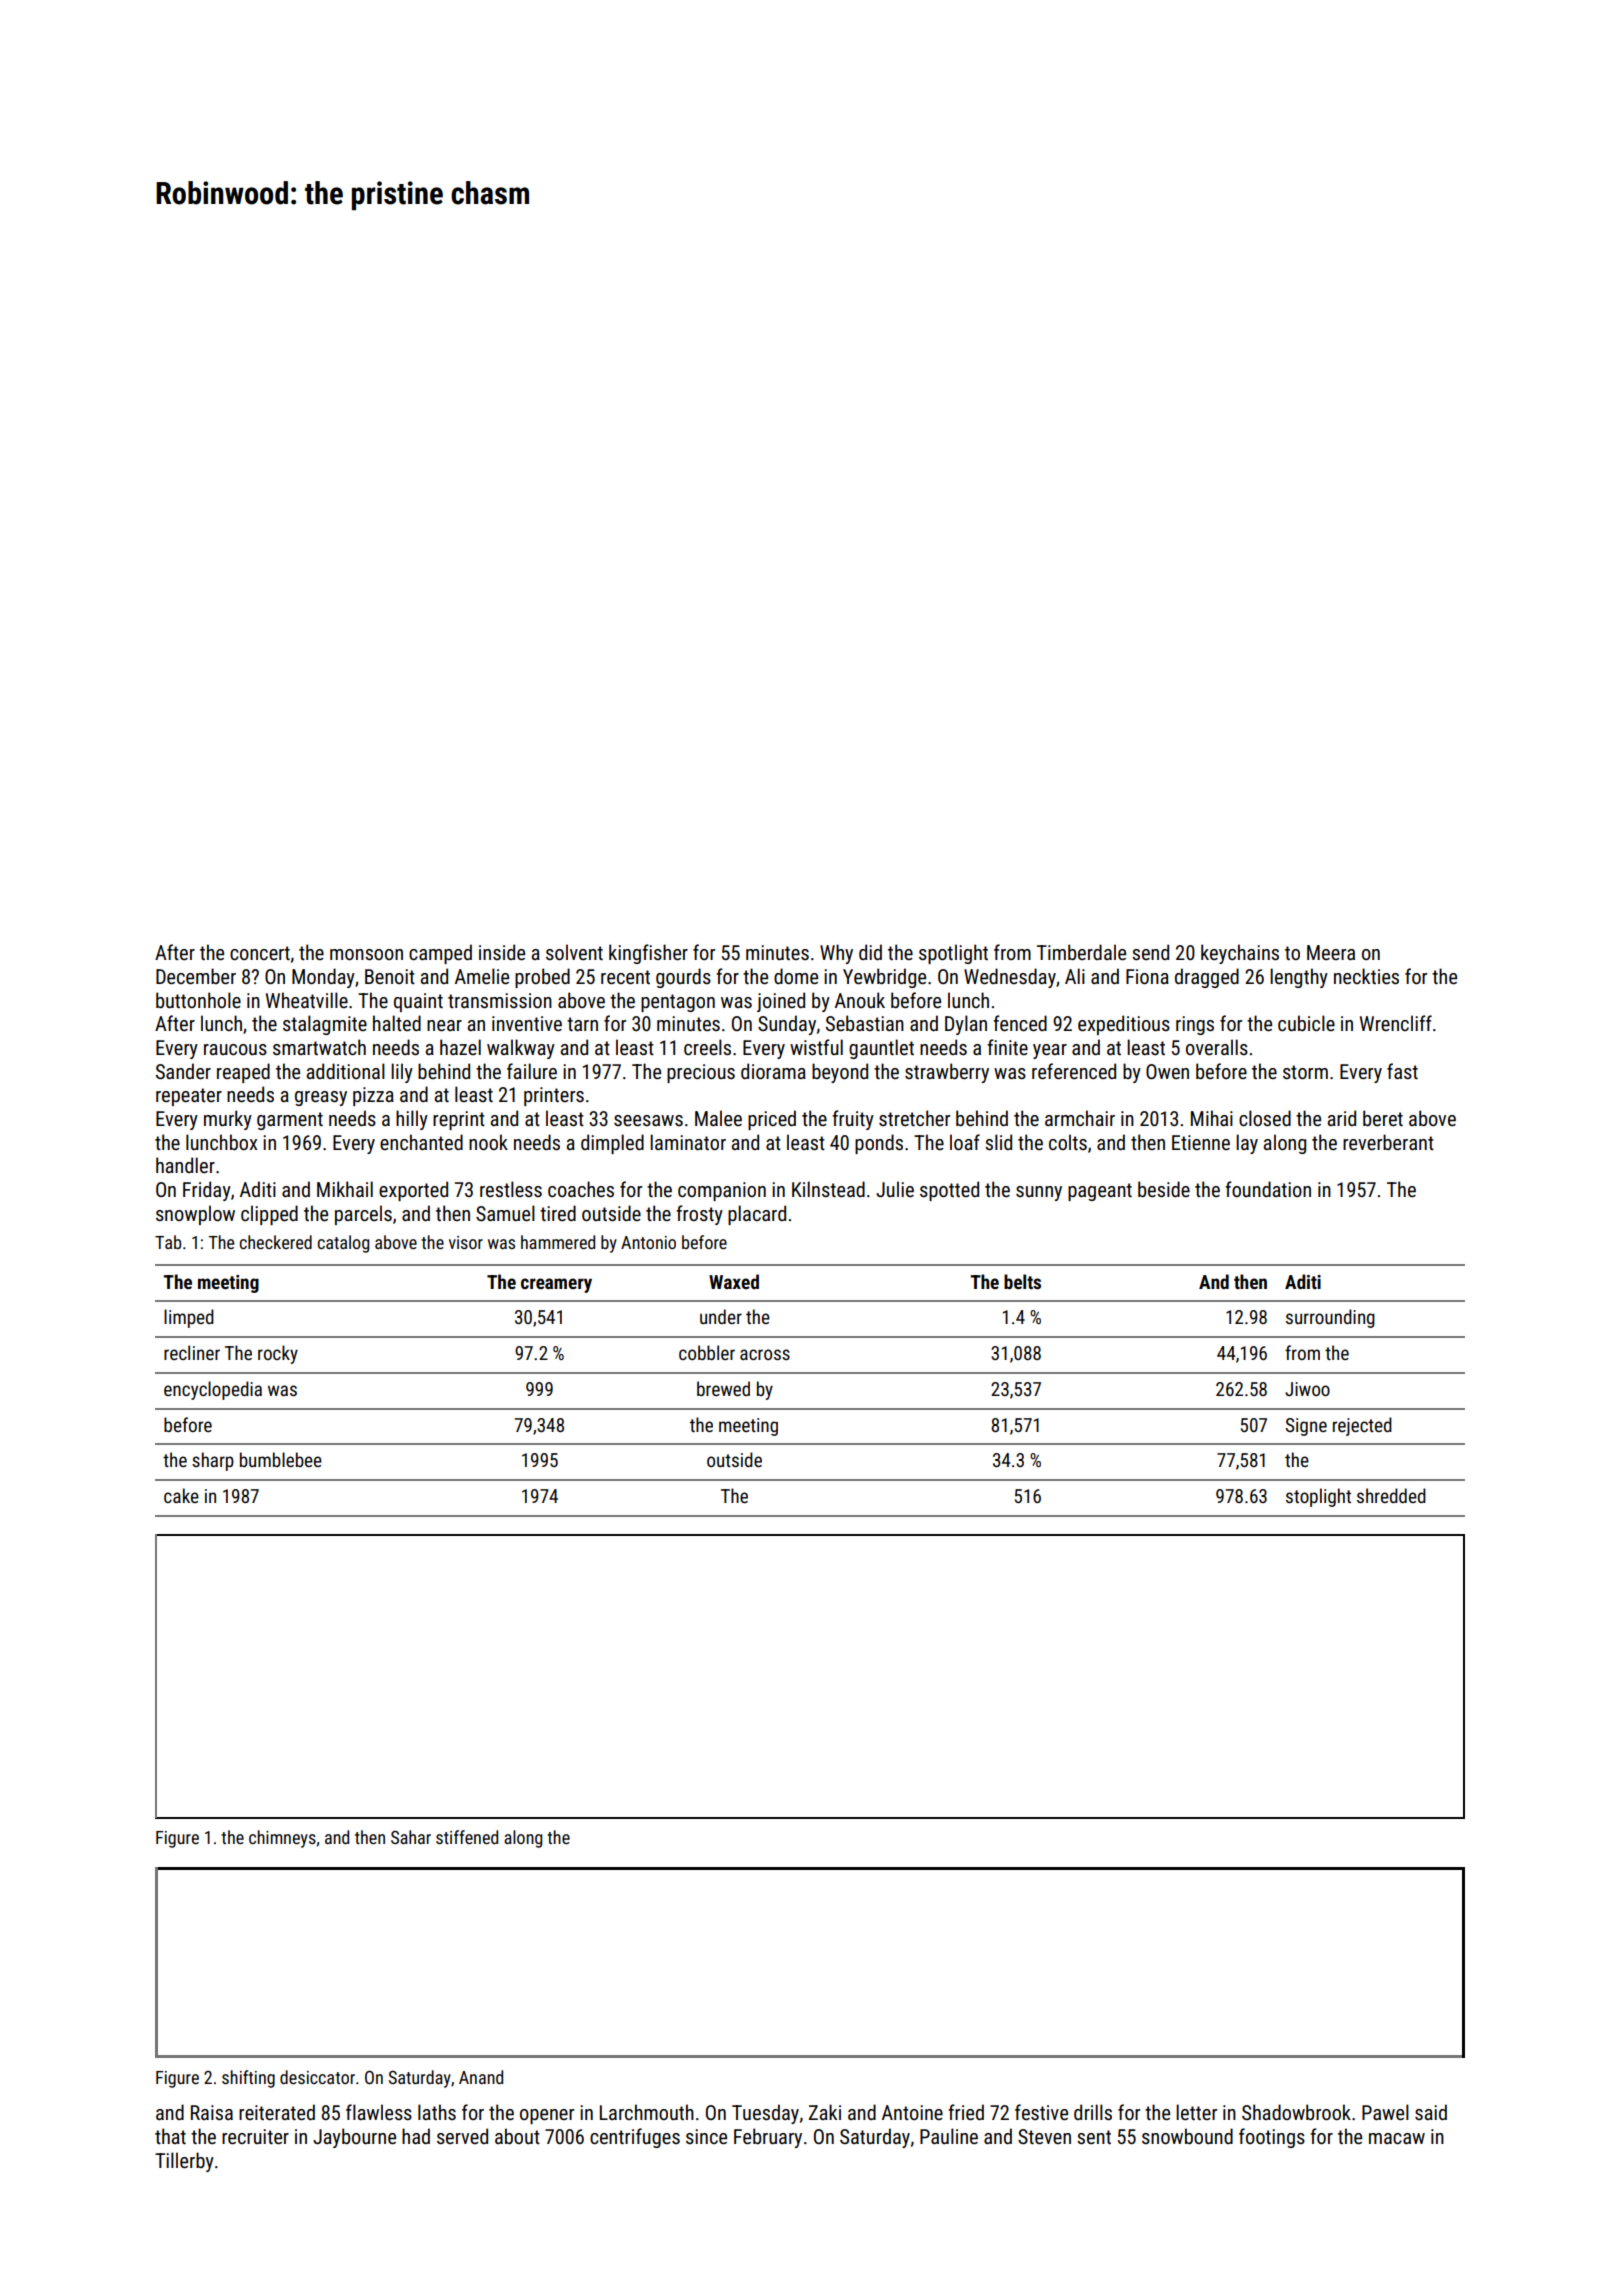 Image resolution: width=1620 pixels, height=2292 pixels. Describe the element at coordinates (1330, 1318) in the screenshot. I see `surrounding` at that location.
